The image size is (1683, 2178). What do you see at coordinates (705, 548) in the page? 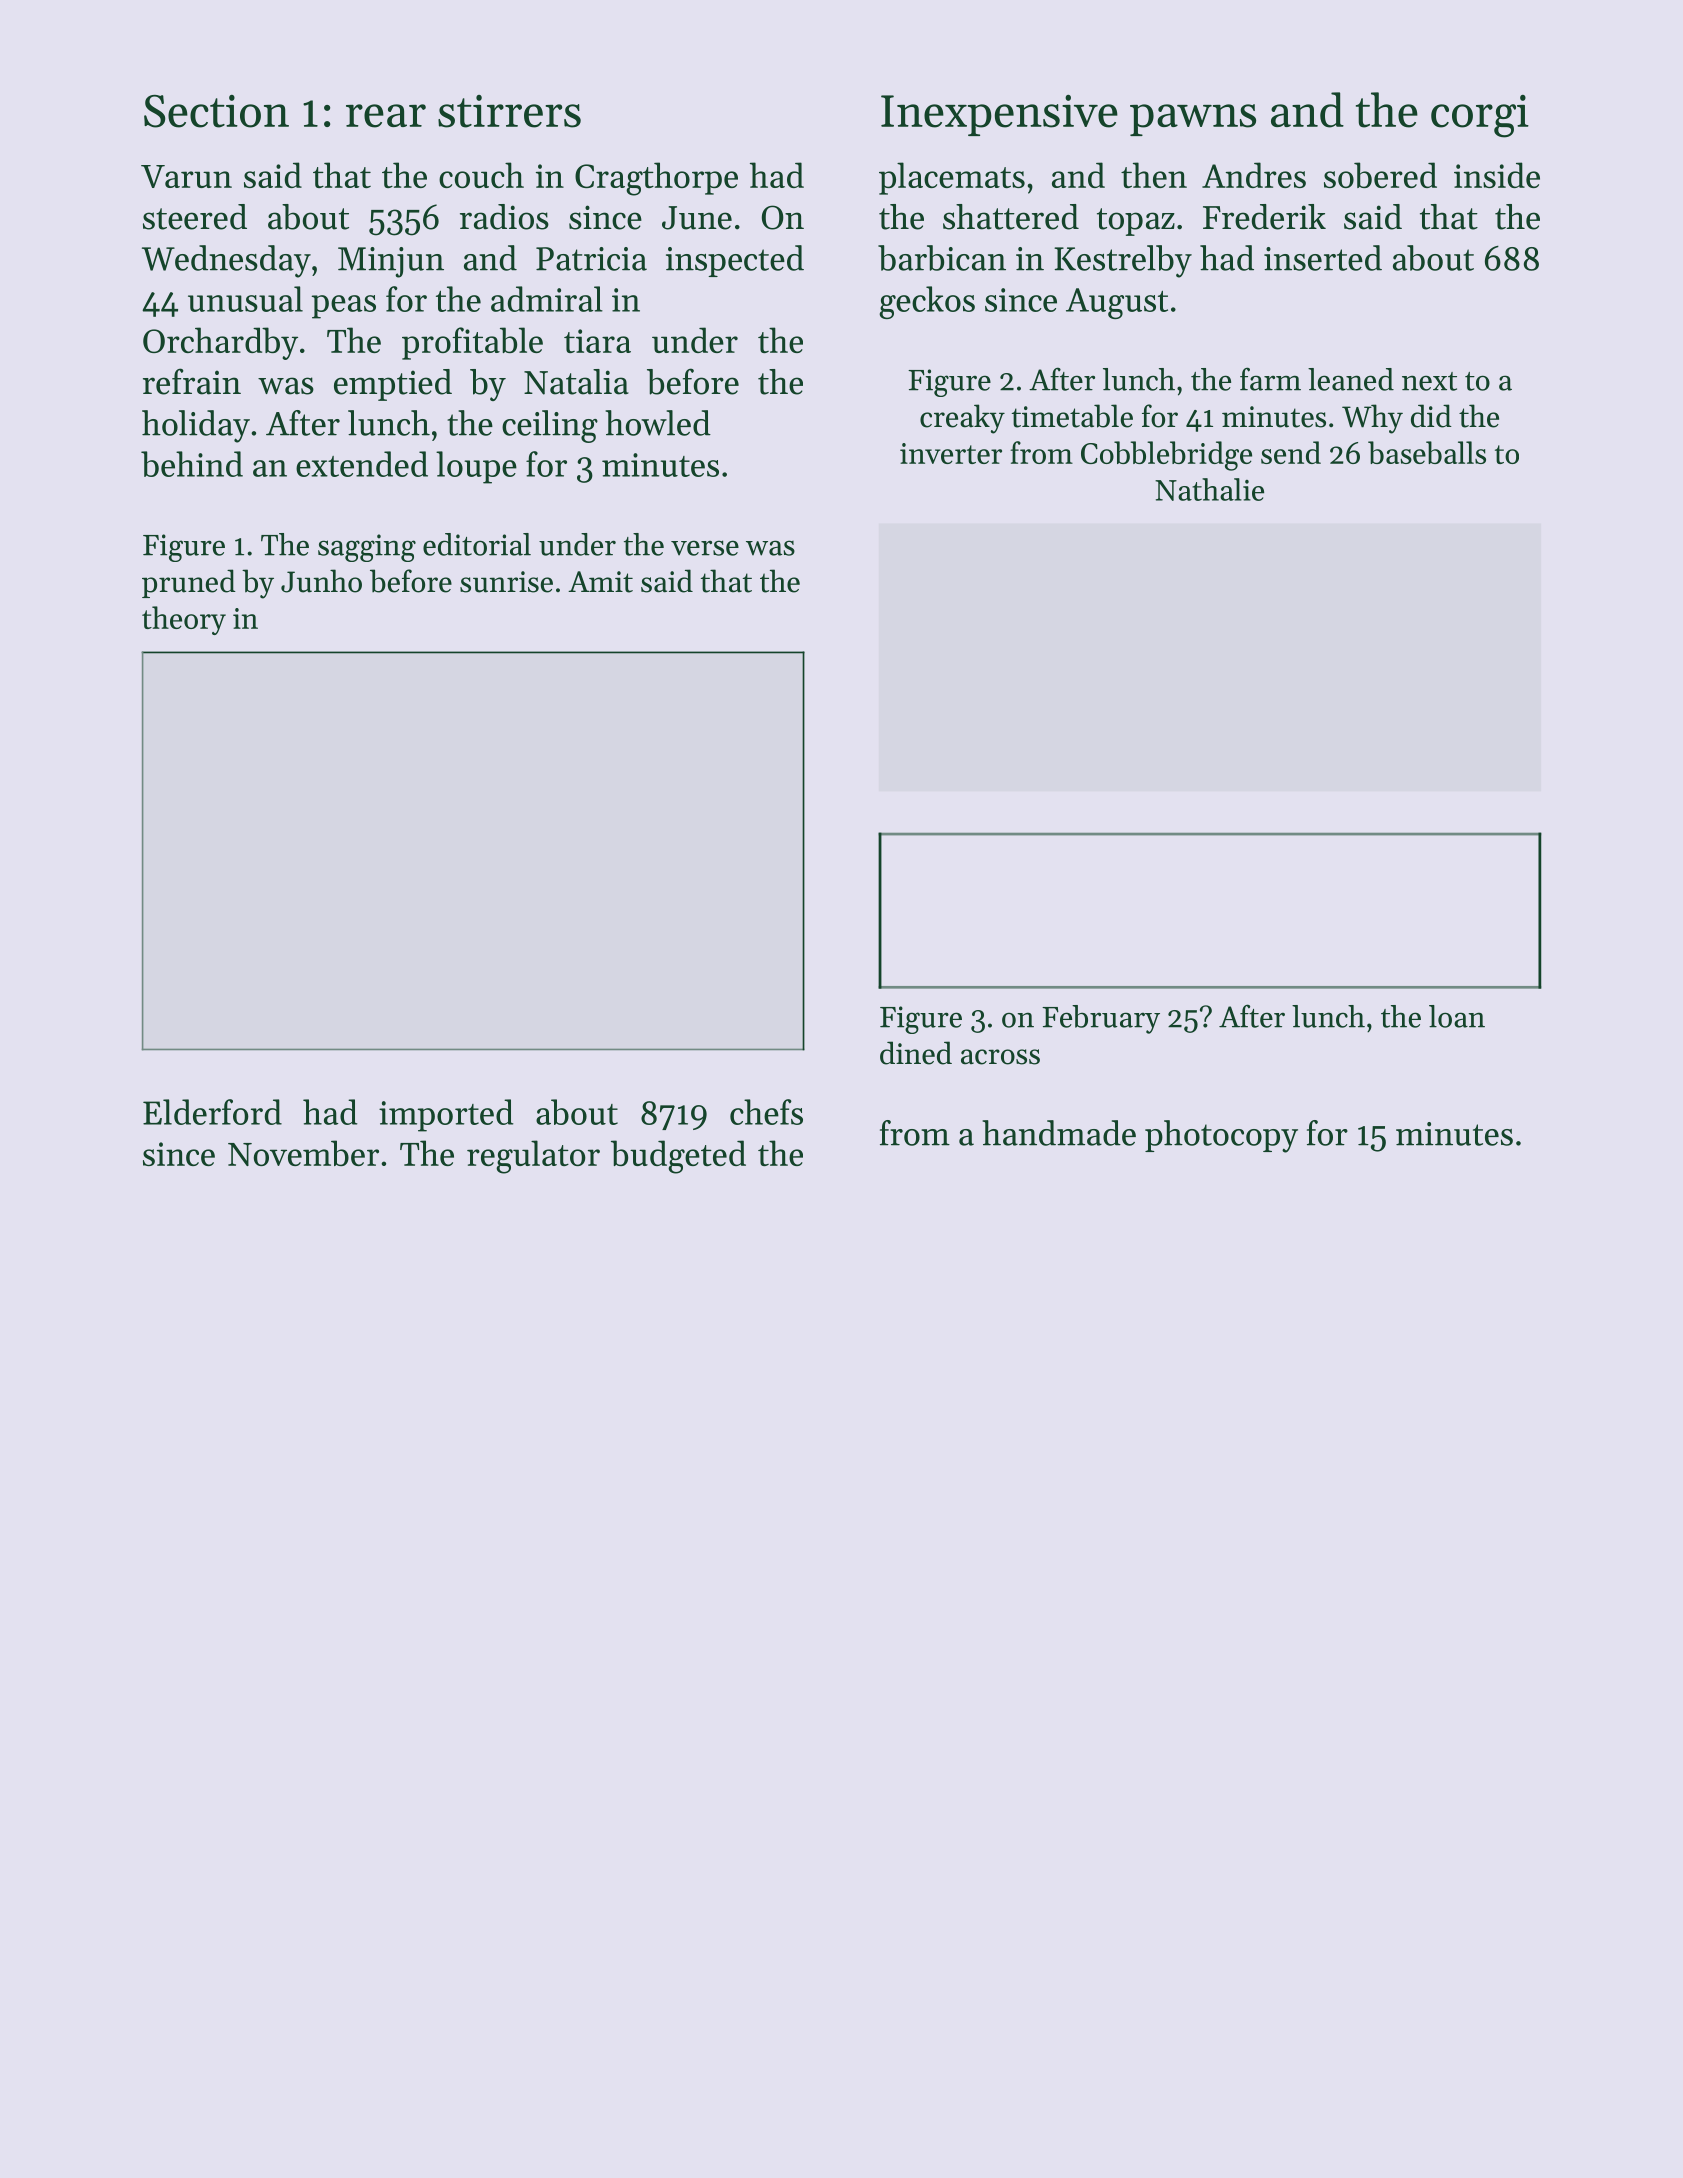
I see `verse` at bounding box center [705, 548].
